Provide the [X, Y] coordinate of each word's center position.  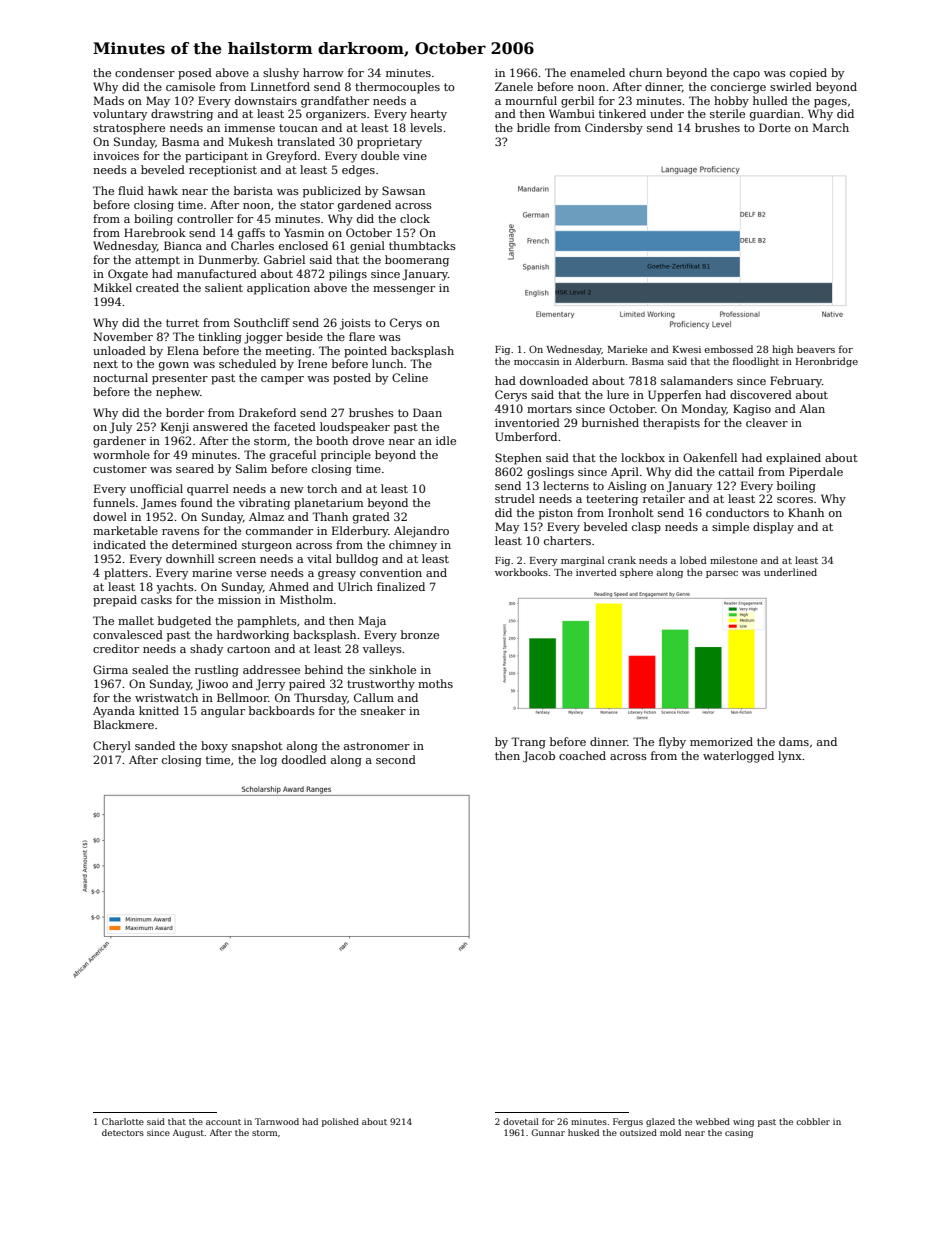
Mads [109, 100]
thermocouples [397, 88]
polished [340, 1122]
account [223, 1122]
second [396, 759]
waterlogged [738, 757]
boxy [214, 747]
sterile [727, 113]
